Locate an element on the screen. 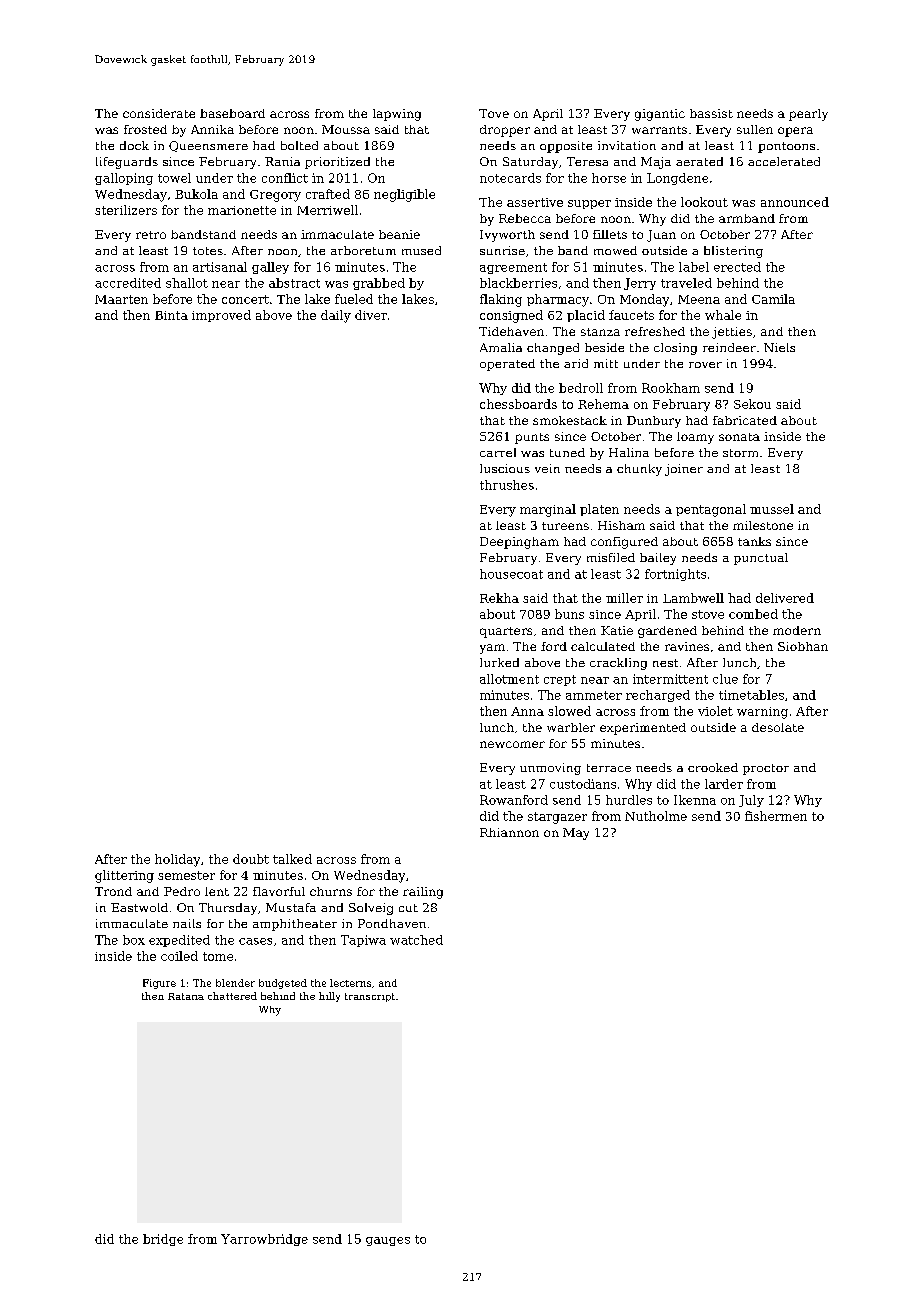 This screenshot has height=1308, width=924. transcript is located at coordinates (370, 997).
